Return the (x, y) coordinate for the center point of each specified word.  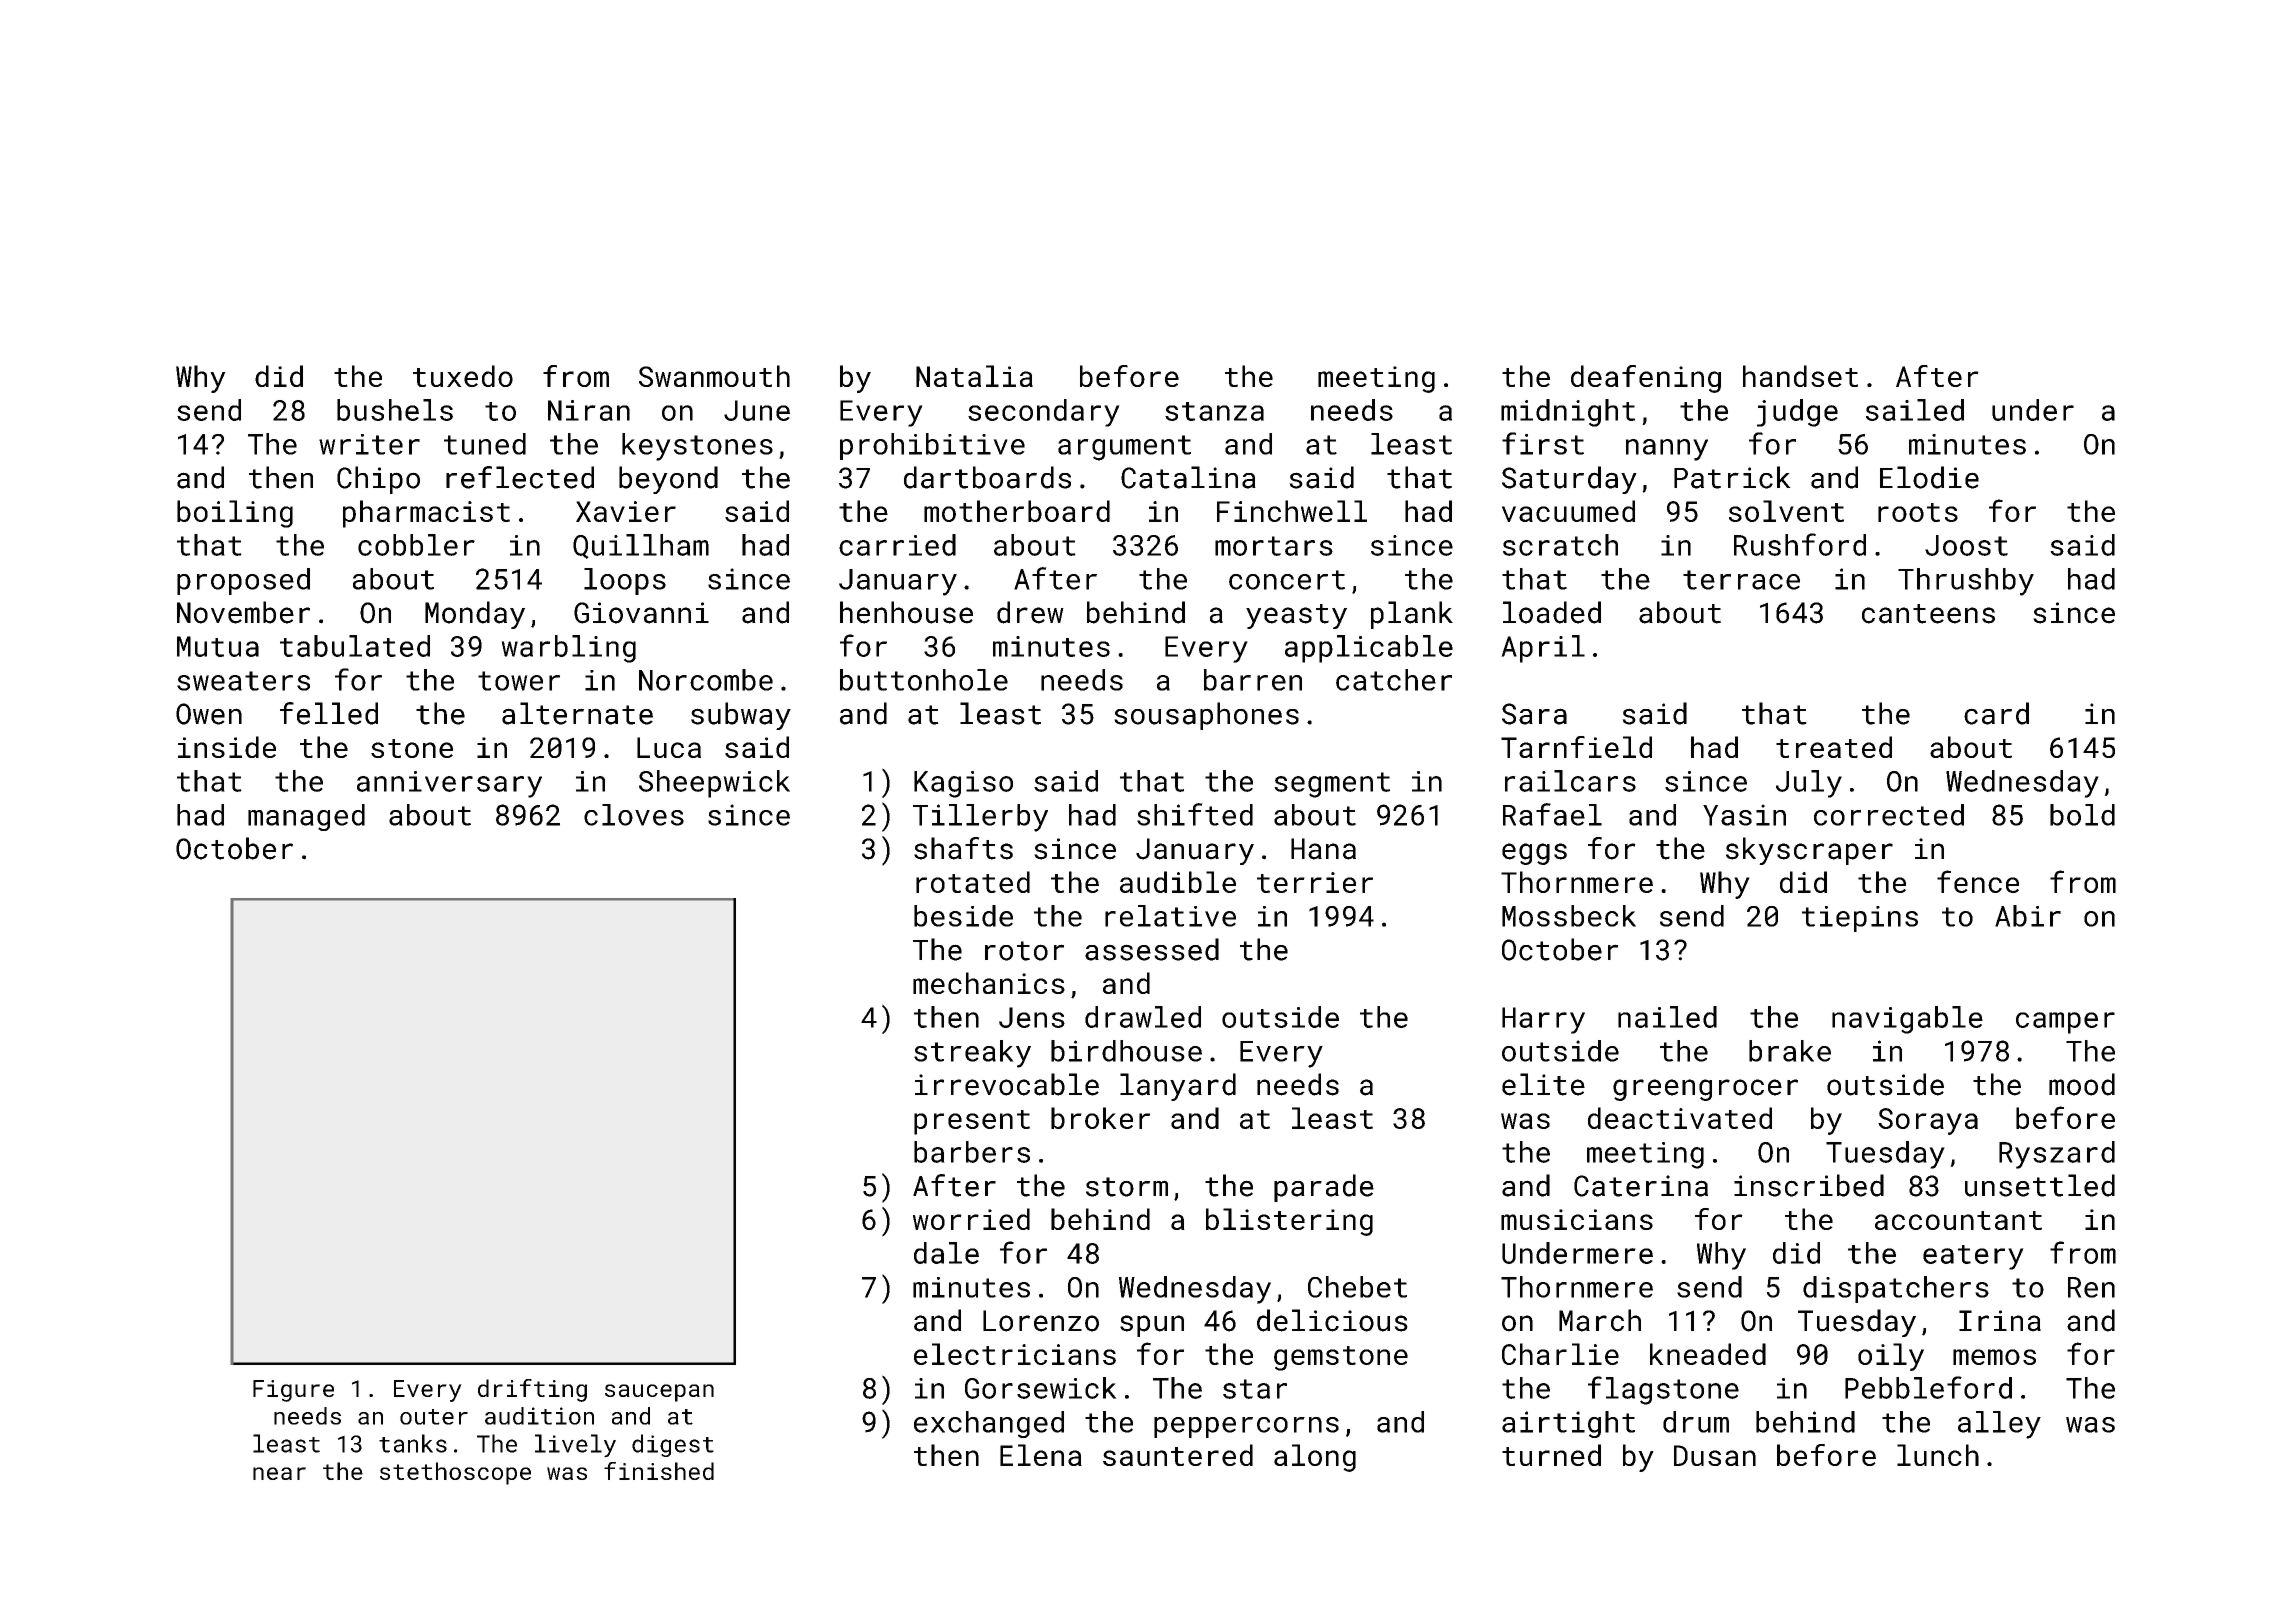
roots (1918, 512)
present (972, 1122)
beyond (668, 480)
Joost (1966, 545)
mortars (1274, 546)
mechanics (989, 983)
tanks (413, 1443)
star (1255, 1389)
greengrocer (1705, 1090)
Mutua (218, 646)
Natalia (974, 376)
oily (1891, 1357)
